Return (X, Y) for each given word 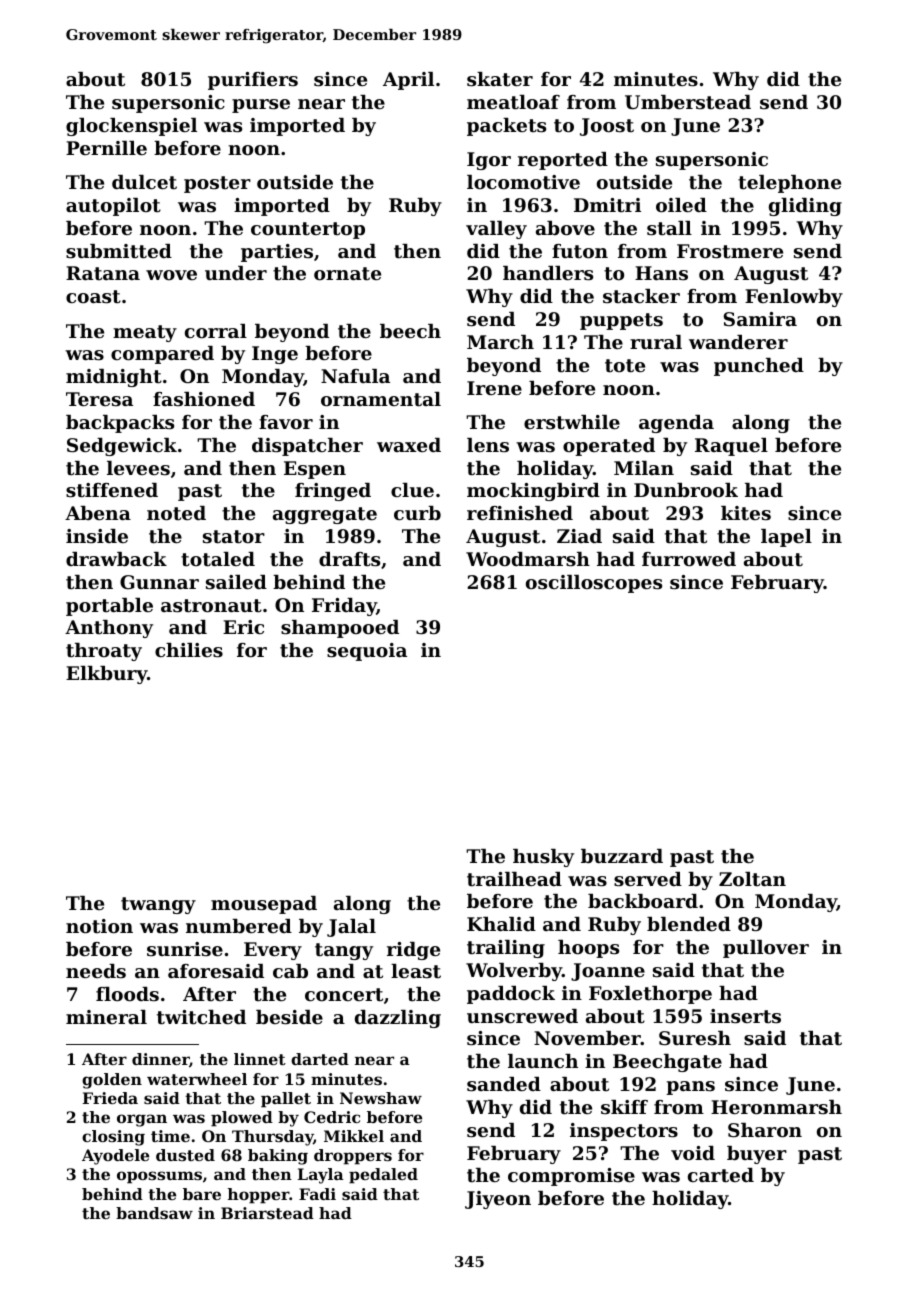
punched (759, 367)
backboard (643, 901)
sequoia (367, 652)
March (500, 342)
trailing (506, 949)
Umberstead (688, 102)
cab (290, 971)
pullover (766, 949)
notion (99, 926)
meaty (145, 333)
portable (109, 607)
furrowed (689, 559)
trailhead (514, 879)
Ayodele (115, 1157)
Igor (489, 161)
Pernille (106, 148)
